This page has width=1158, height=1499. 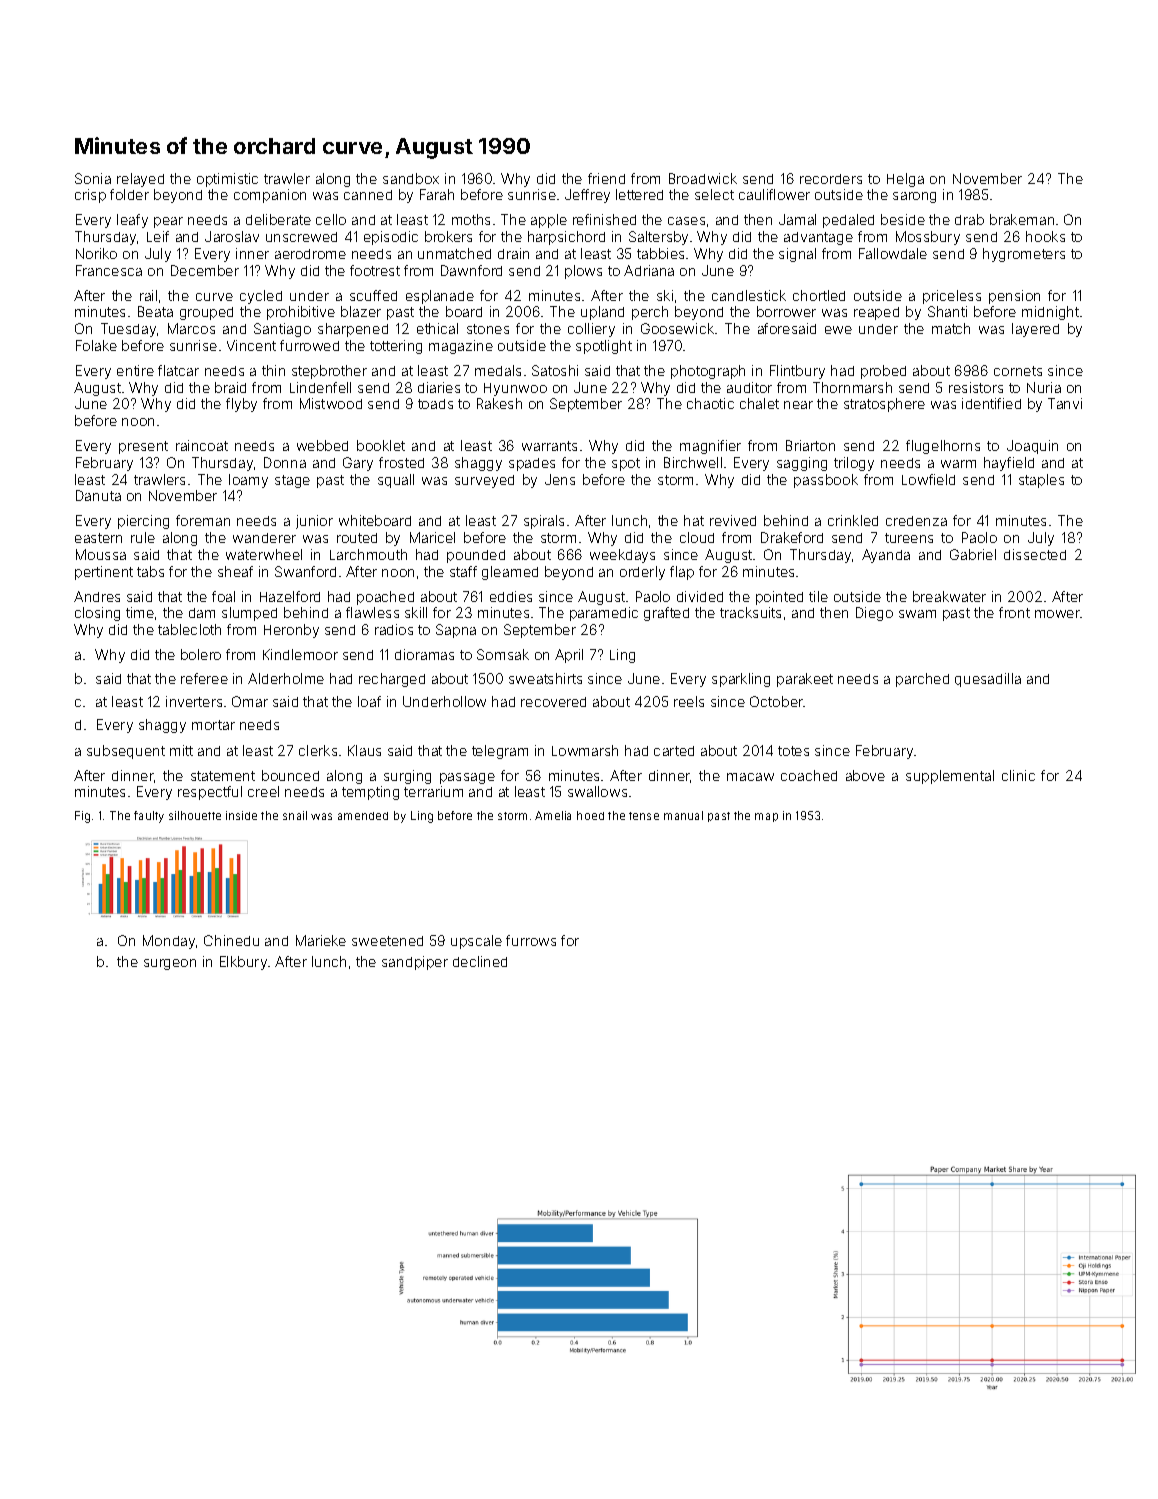 What do you see at coordinates (693, 462) in the page?
I see `Birchwell` at bounding box center [693, 462].
